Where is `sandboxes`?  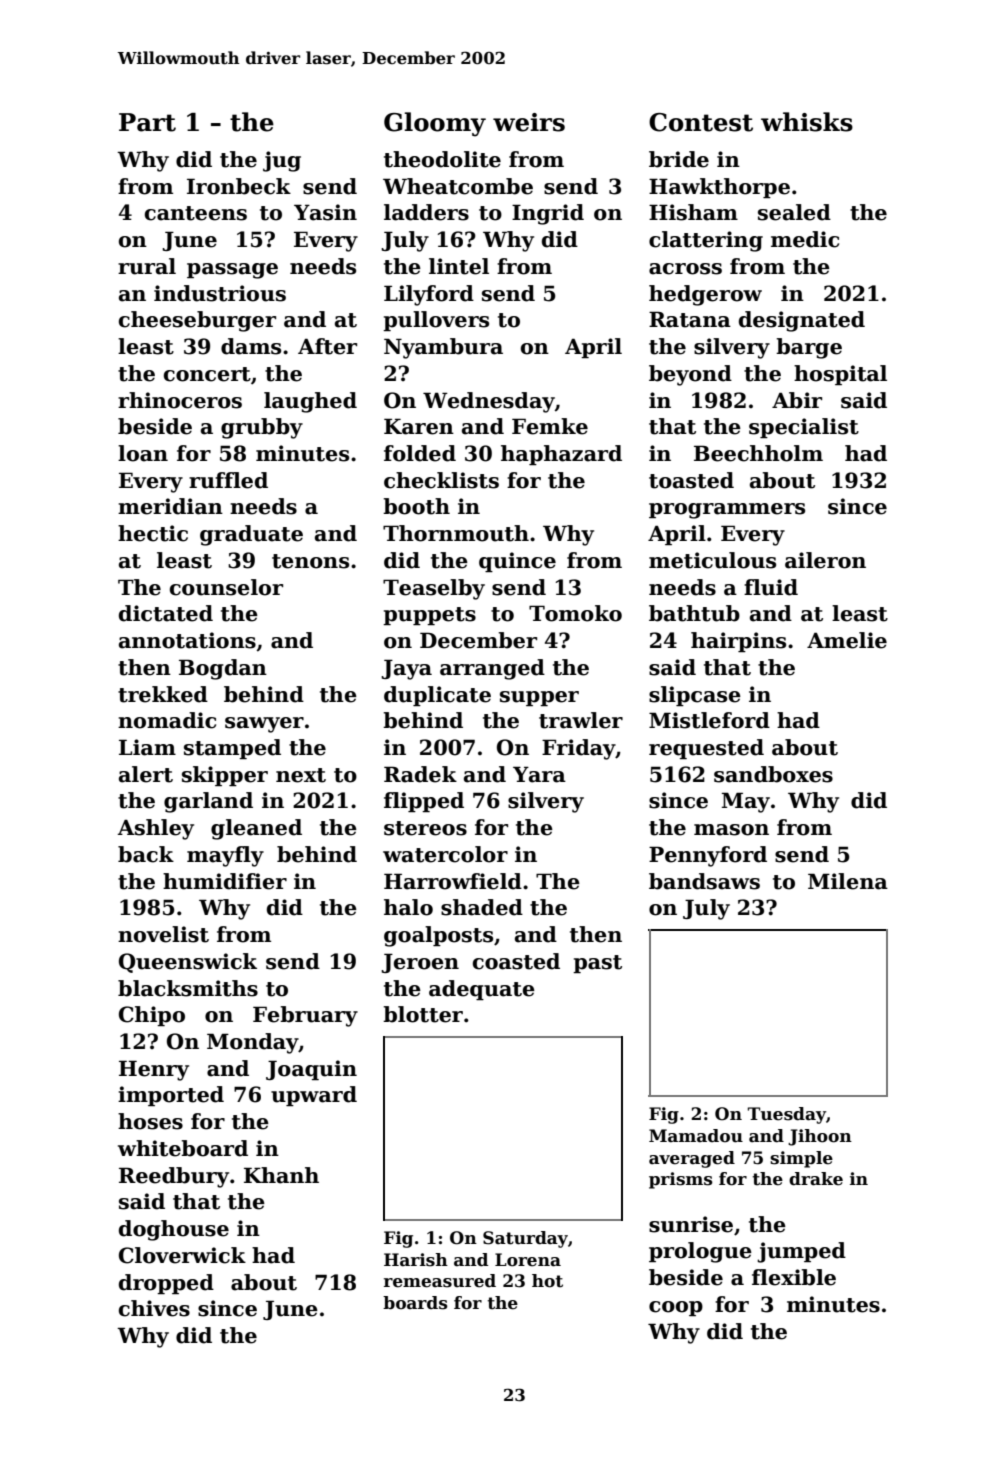
sandboxes is located at coordinates (773, 774).
